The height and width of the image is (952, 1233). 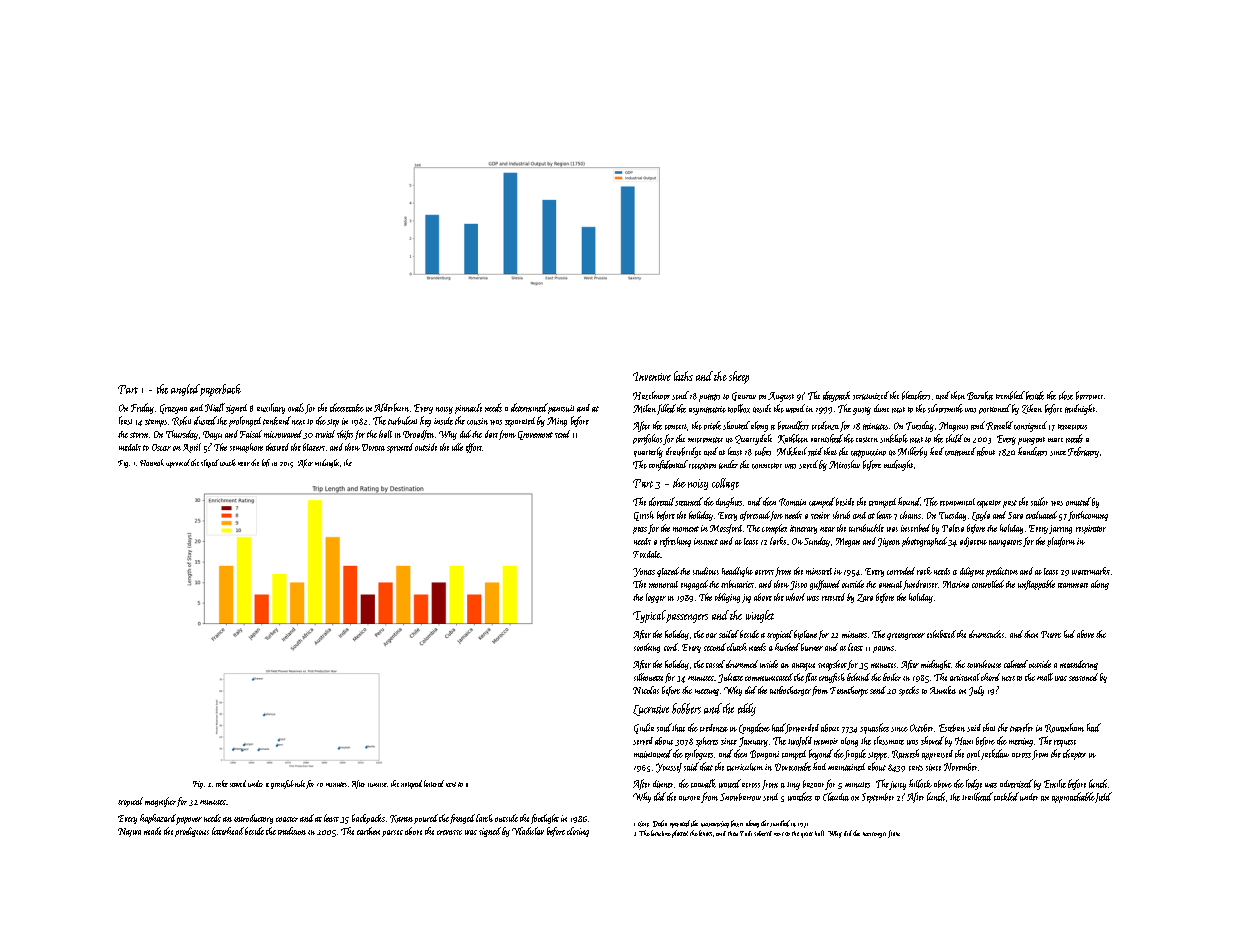 I want to click on child, so click(x=954, y=438).
